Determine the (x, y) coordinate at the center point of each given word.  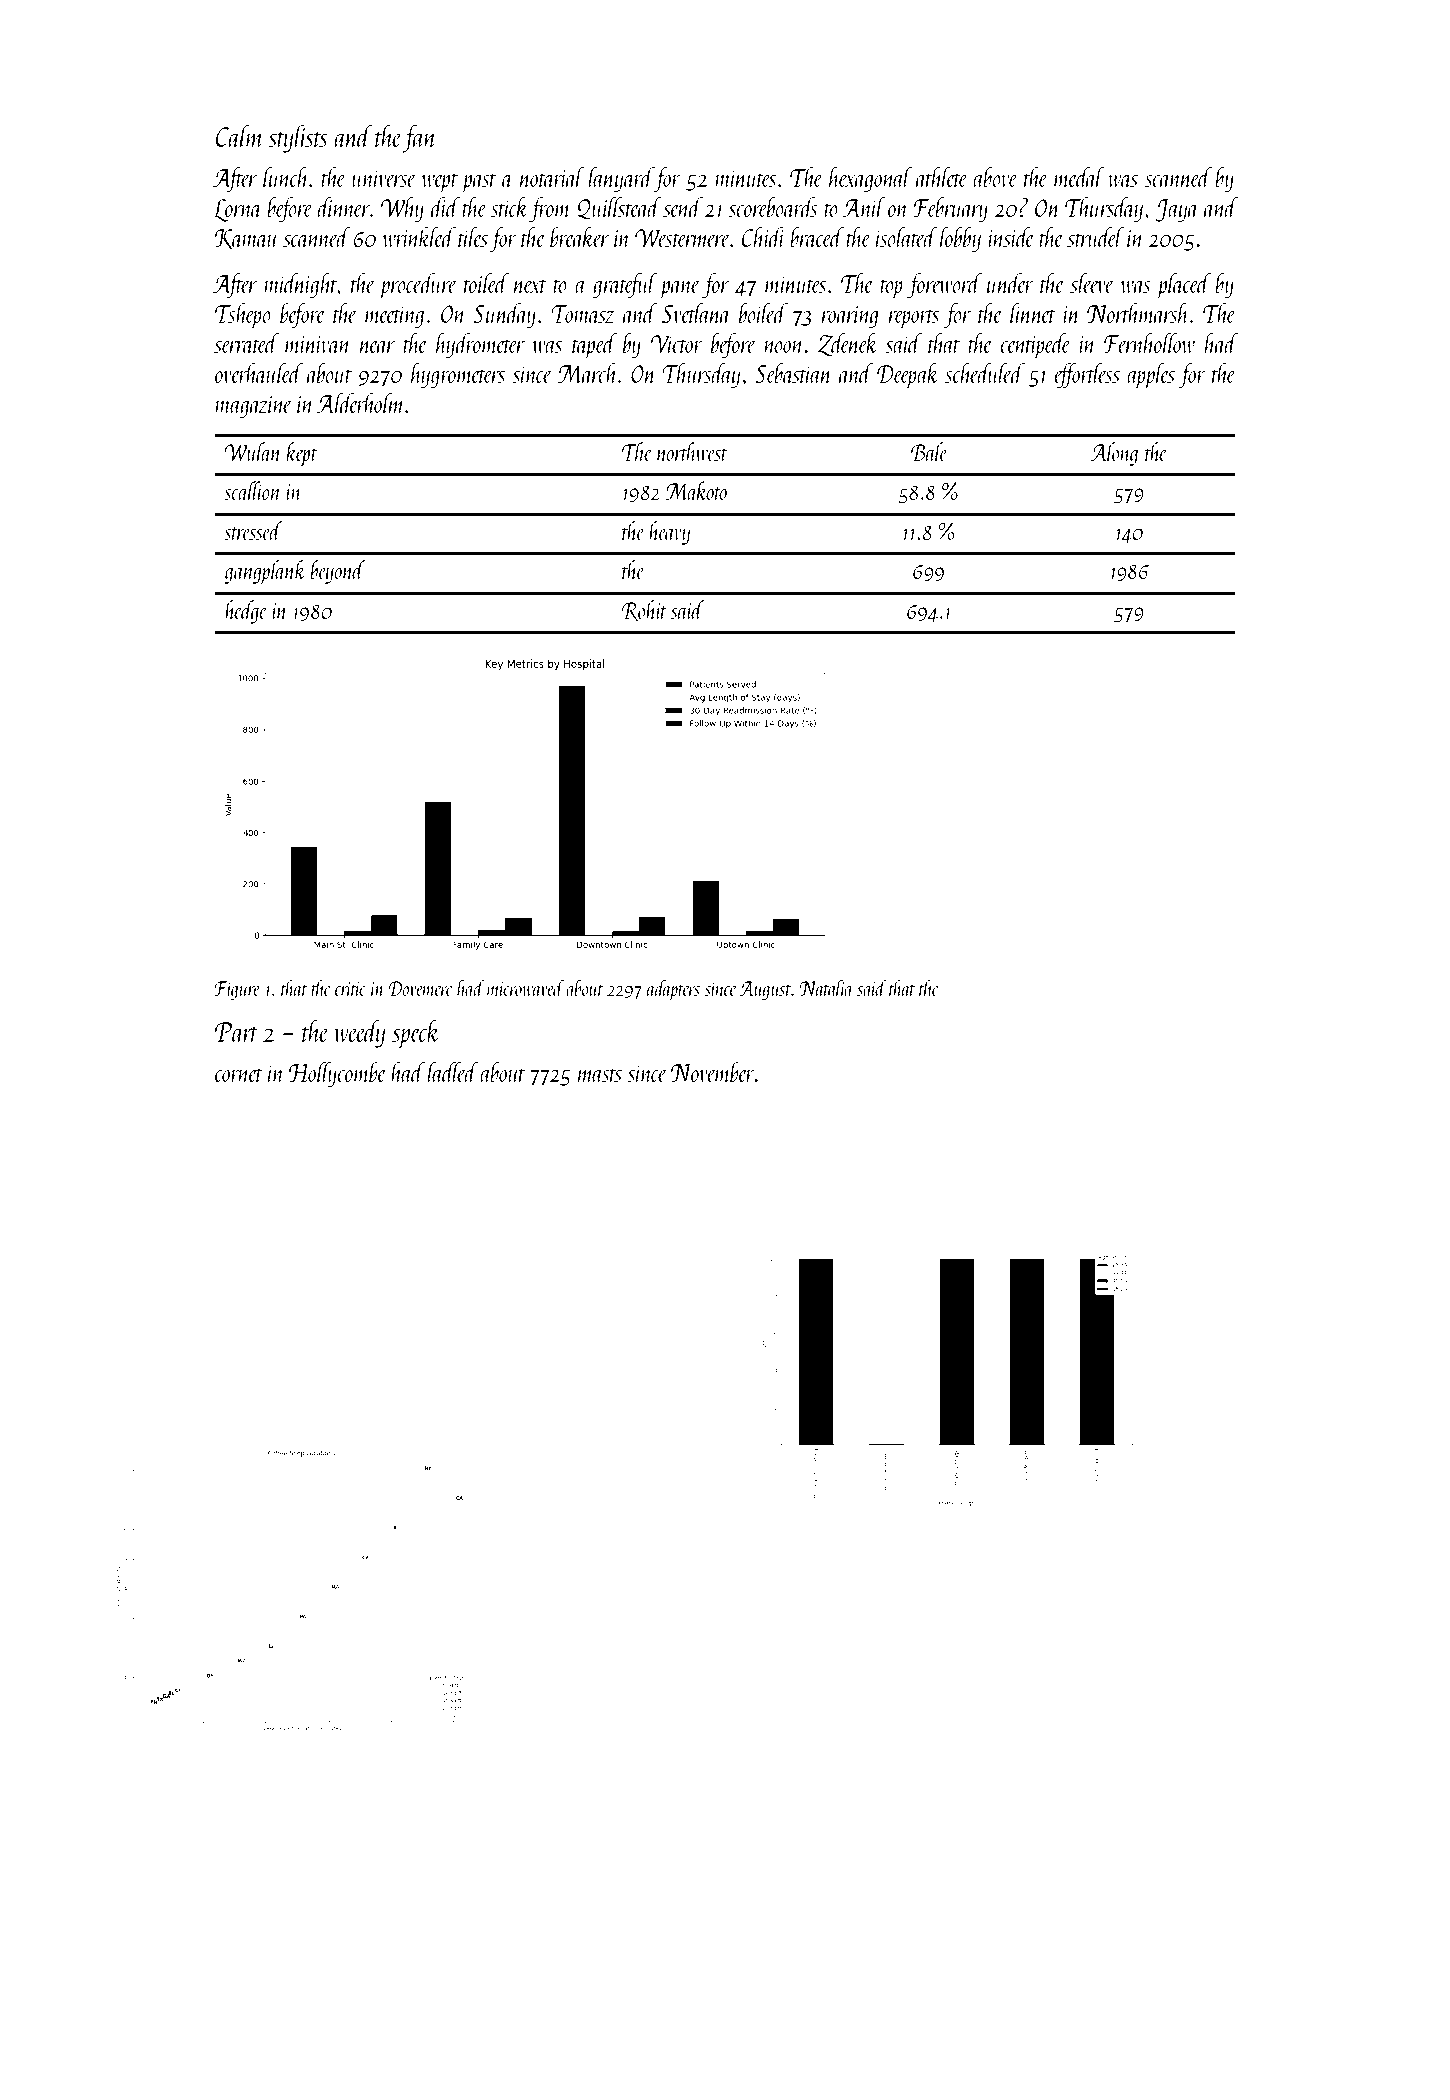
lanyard (621, 179)
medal (1079, 177)
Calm (240, 135)
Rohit (644, 610)
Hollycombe (337, 1074)
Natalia (826, 987)
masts (600, 1075)
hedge (246, 612)
